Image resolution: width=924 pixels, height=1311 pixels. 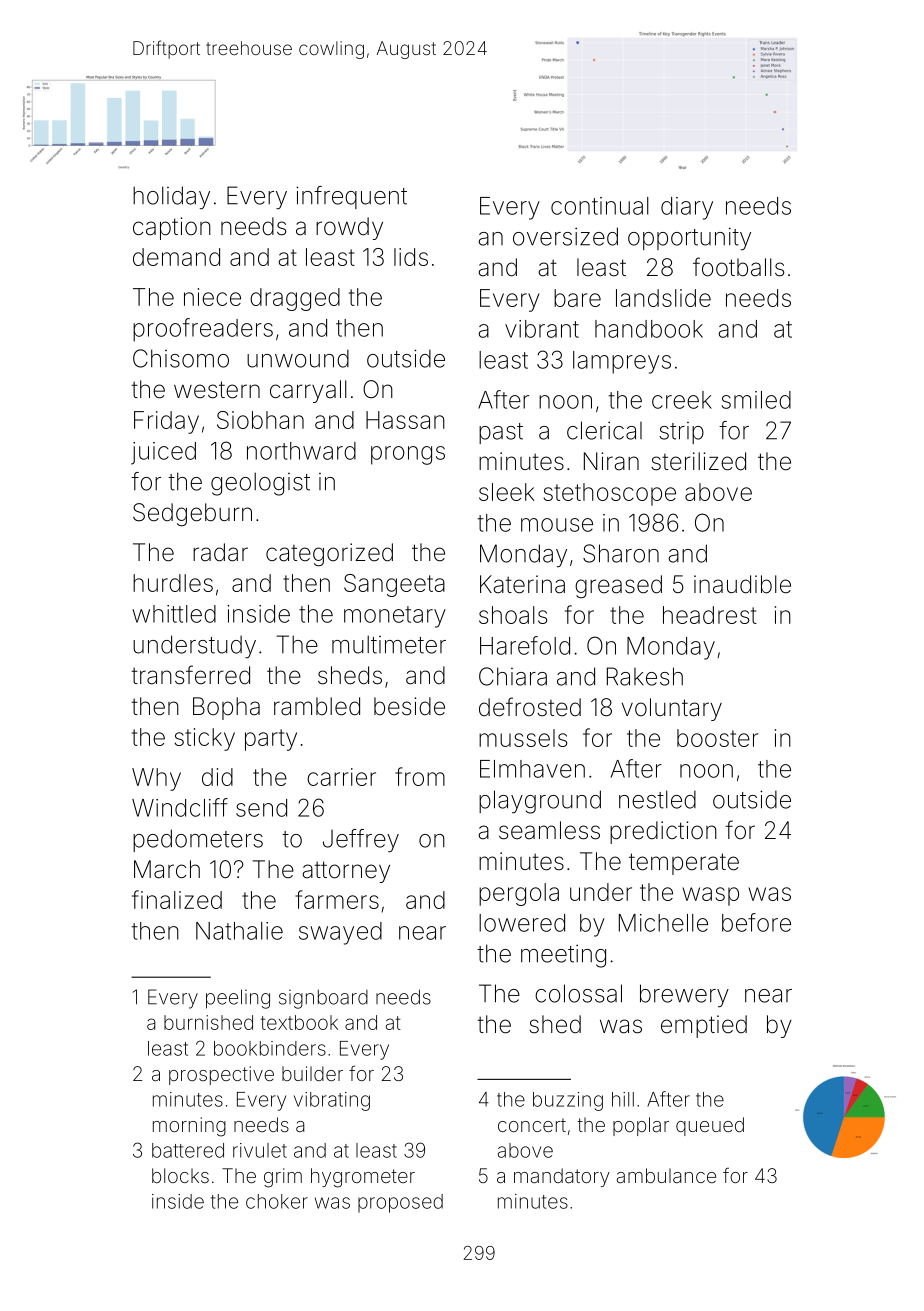 I want to click on smiled, so click(x=756, y=400).
